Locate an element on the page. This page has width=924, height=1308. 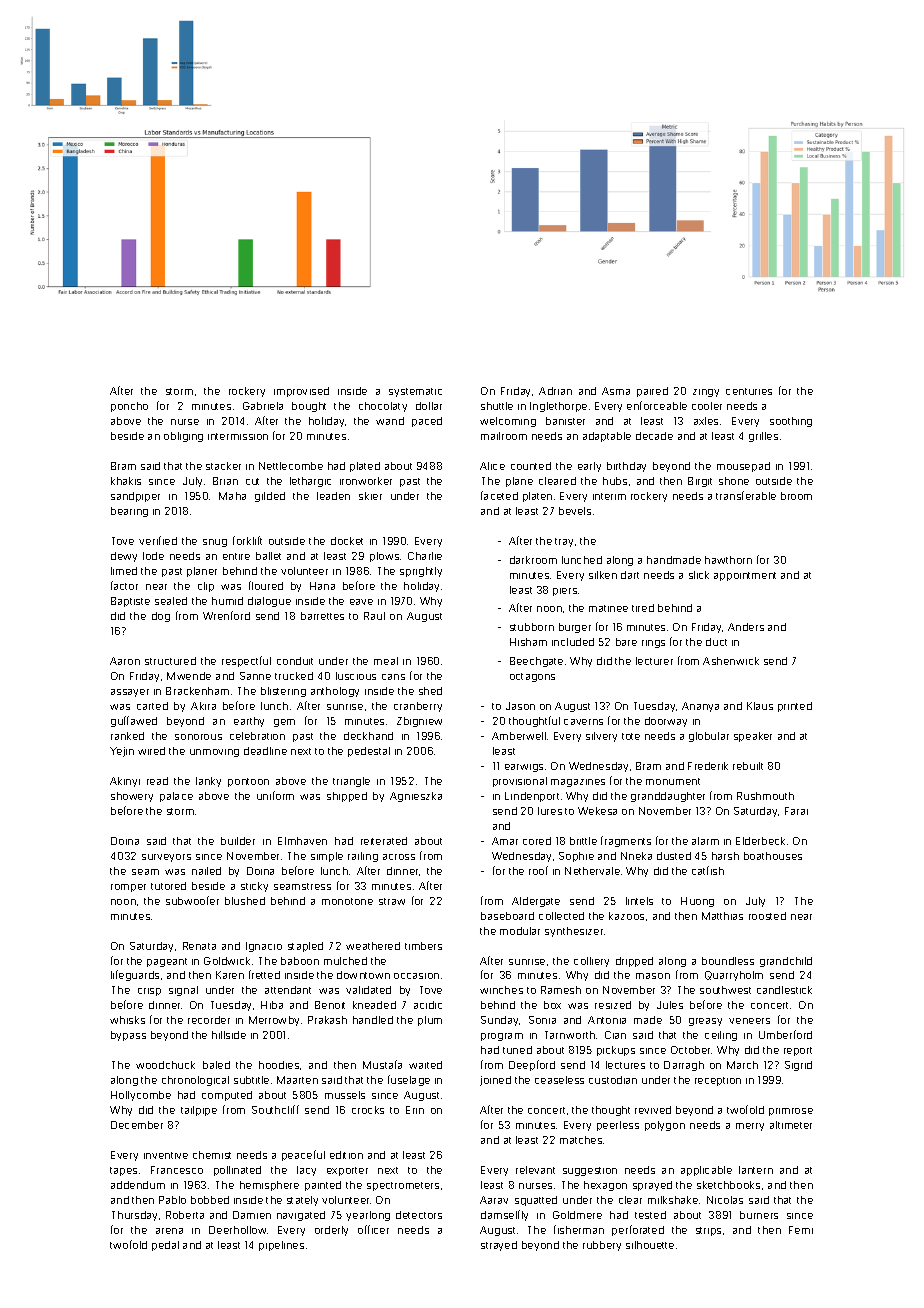
khakis is located at coordinates (126, 481).
